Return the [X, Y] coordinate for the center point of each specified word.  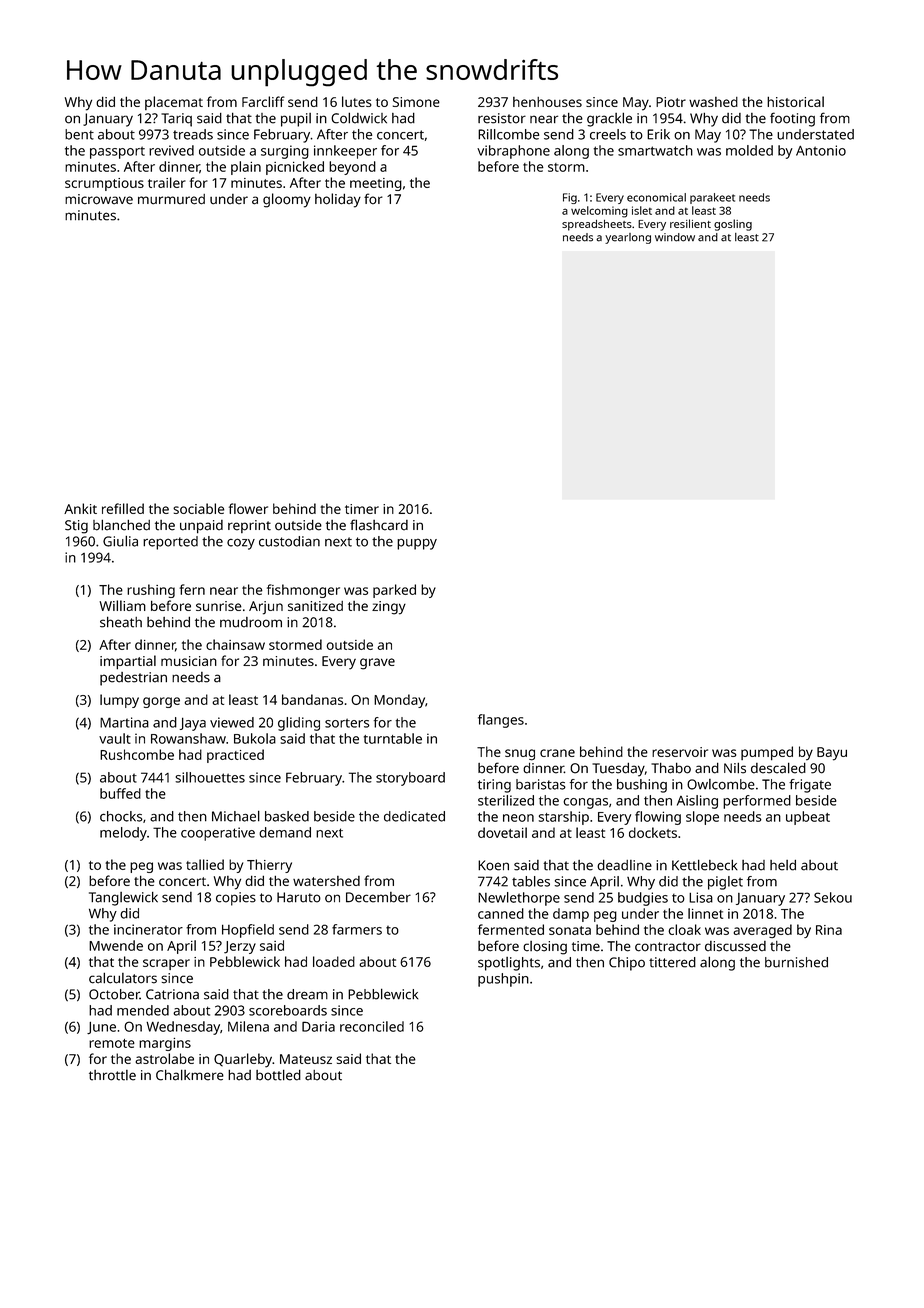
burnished [796, 962]
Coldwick [359, 118]
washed [713, 102]
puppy [417, 544]
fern [192, 589]
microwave [99, 199]
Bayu [832, 754]
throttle [112, 1075]
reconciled [372, 1026]
